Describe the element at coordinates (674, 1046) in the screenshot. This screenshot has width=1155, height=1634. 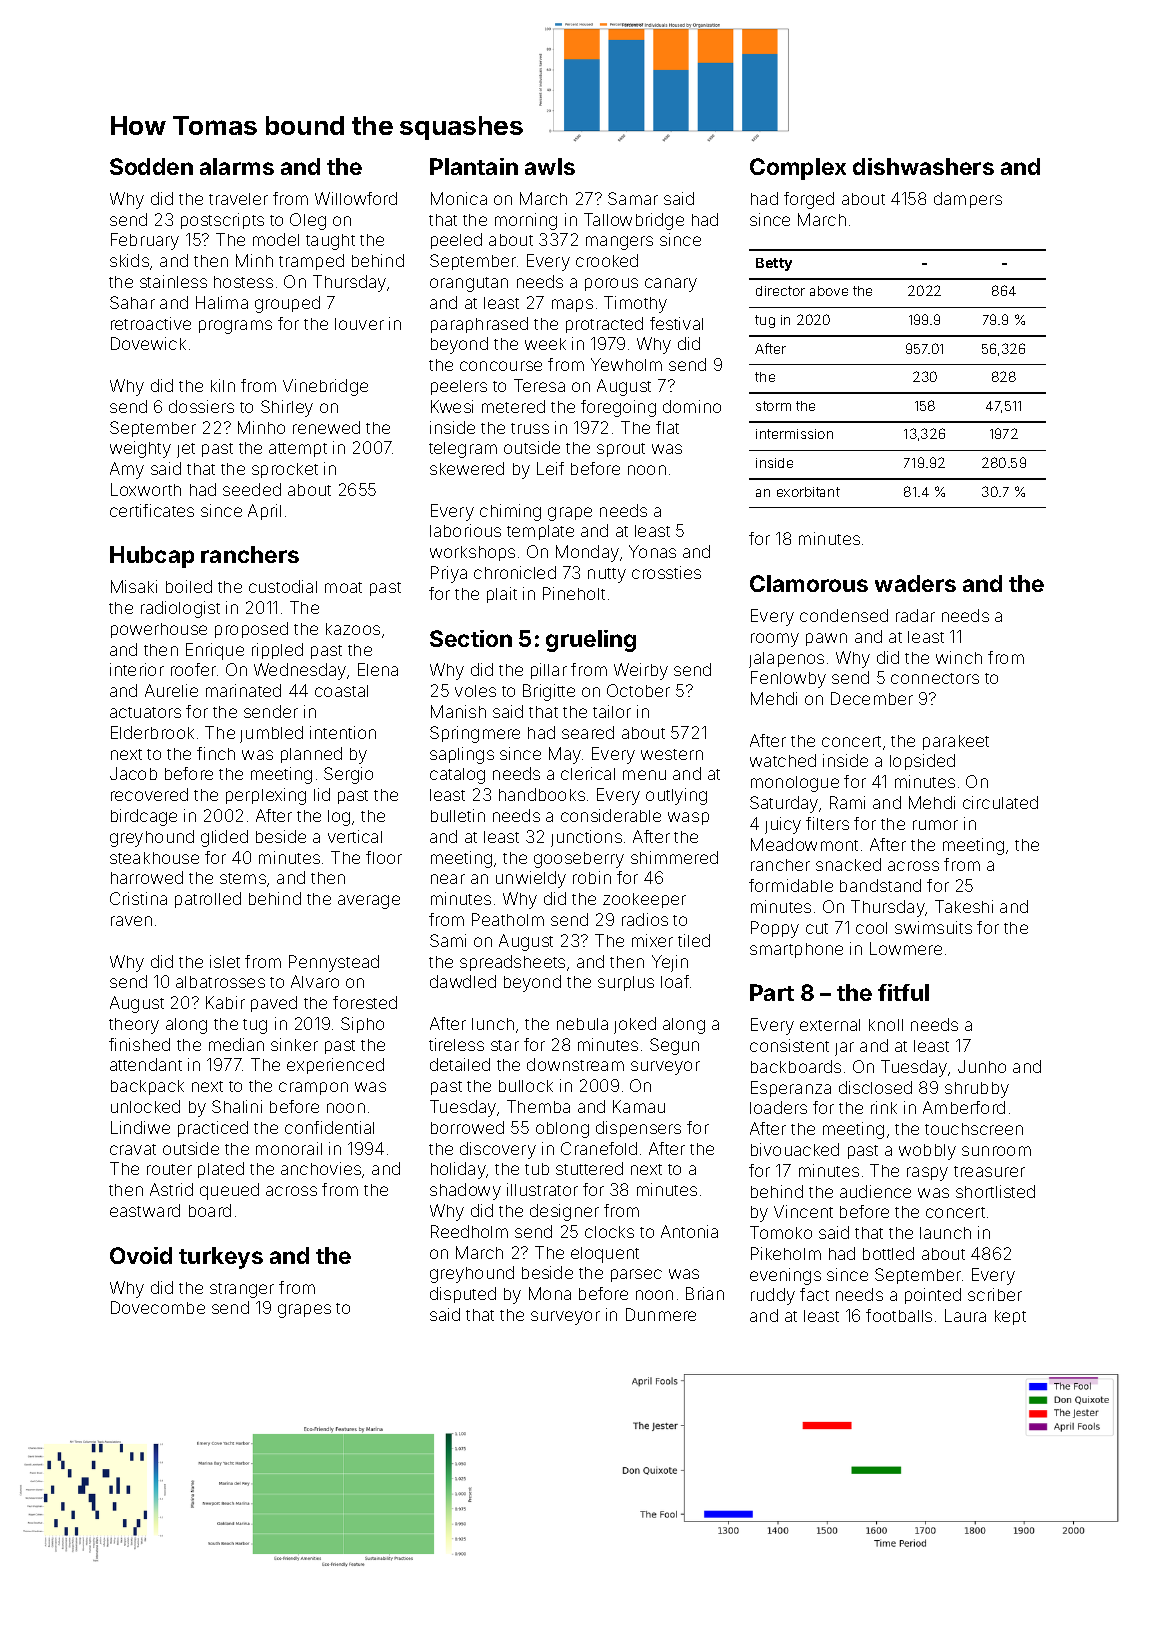
I see `Segun` at that location.
